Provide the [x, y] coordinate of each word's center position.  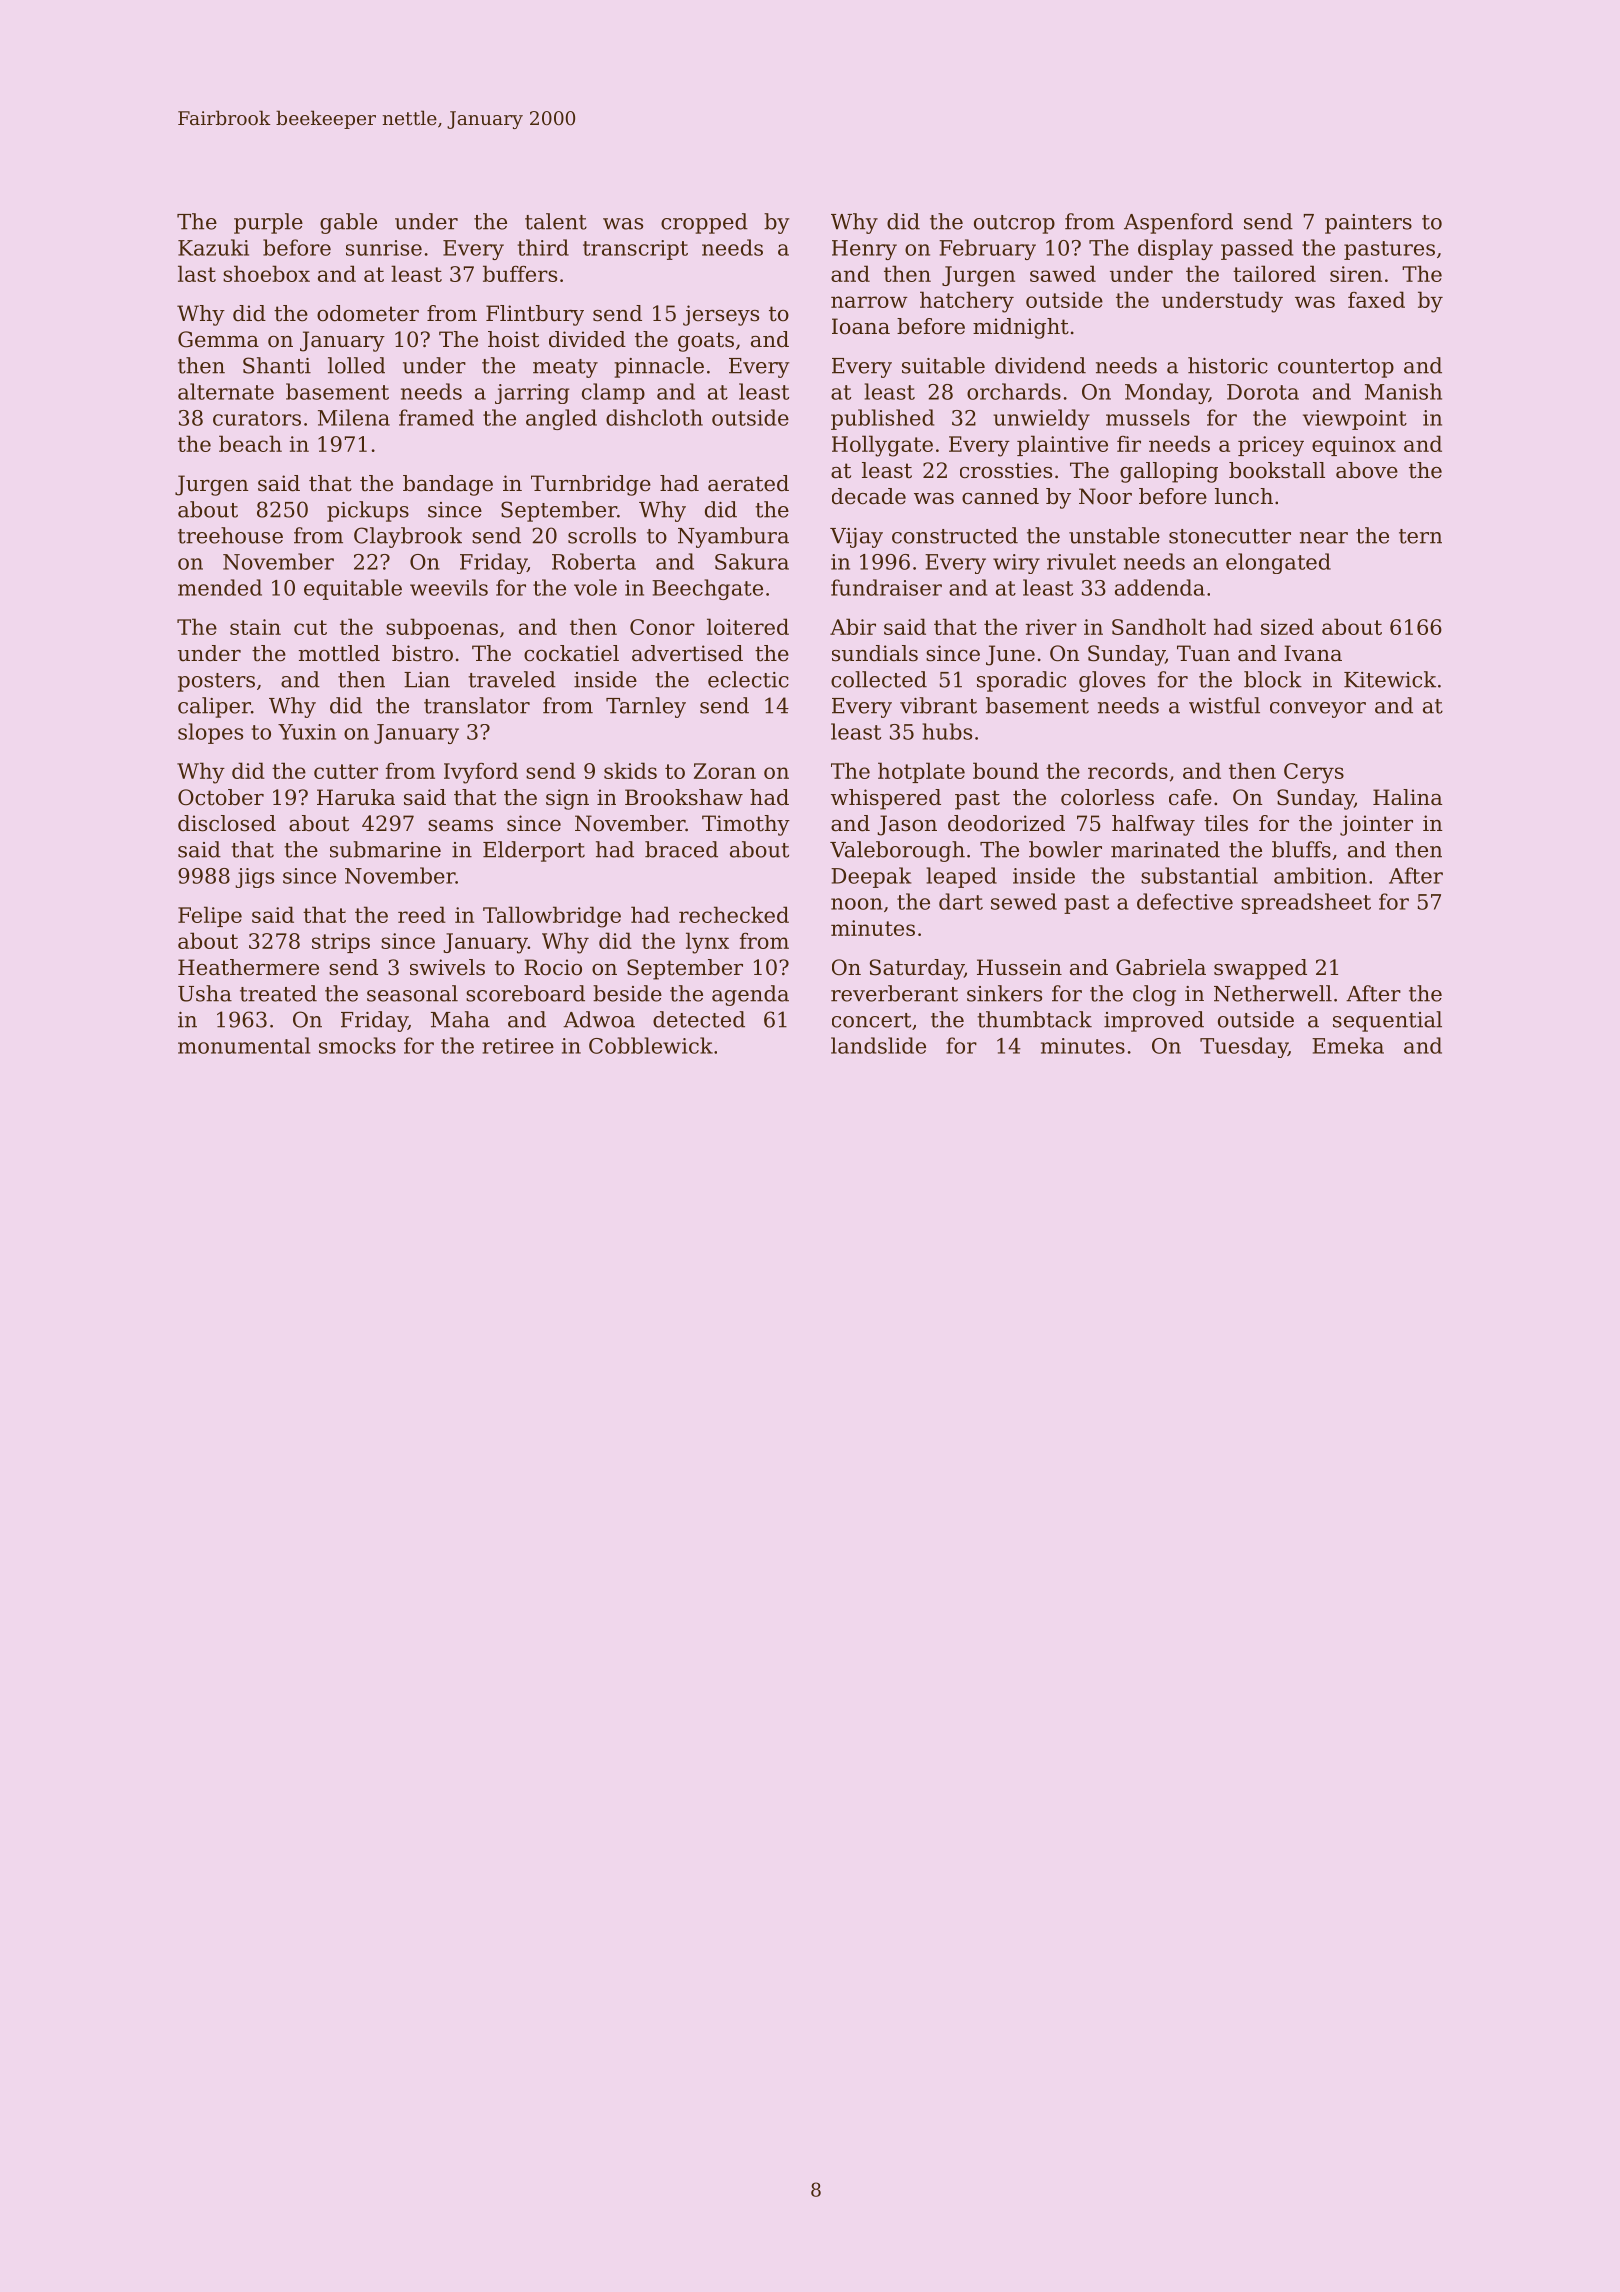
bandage [448, 485]
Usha [205, 993]
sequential [1387, 1021]
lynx [707, 943]
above [1367, 470]
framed [436, 417]
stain [255, 627]
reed [422, 914]
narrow [869, 302]
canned [1000, 496]
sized [1287, 626]
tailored [1274, 273]
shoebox [266, 273]
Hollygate [882, 446]
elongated [1278, 563]
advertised [687, 653]
